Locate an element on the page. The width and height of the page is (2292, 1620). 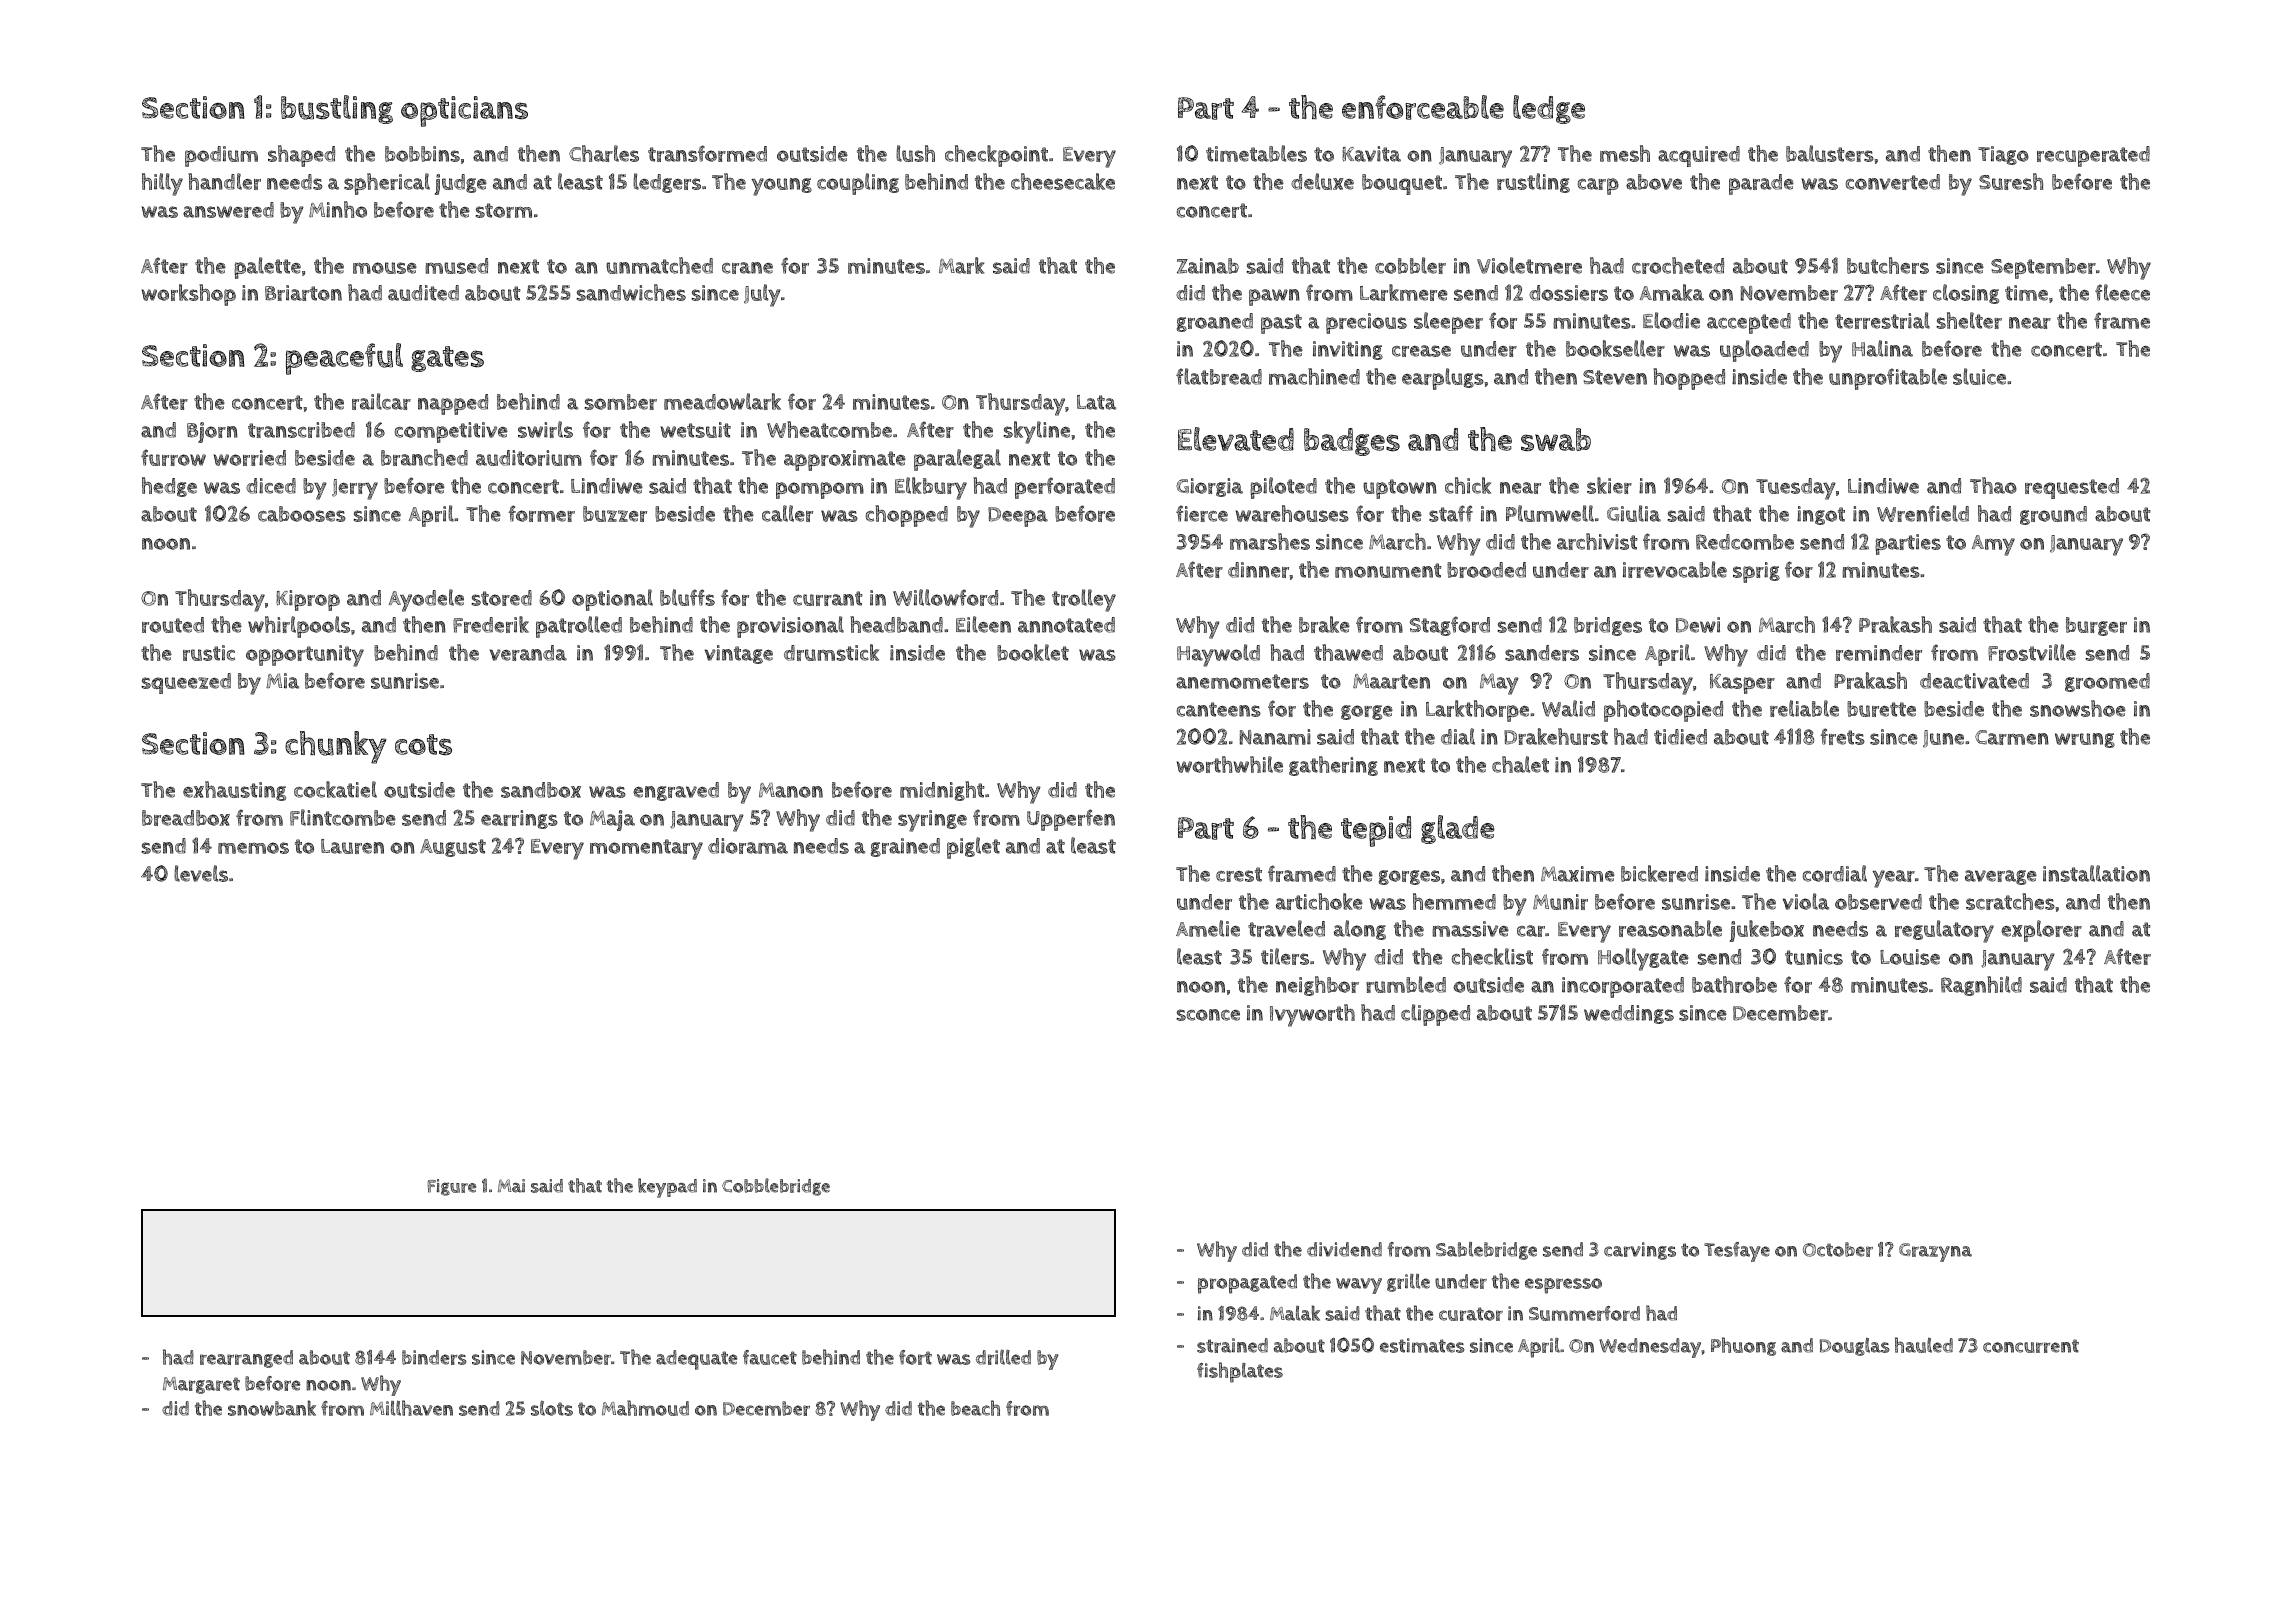
scratches is located at coordinates (2010, 901).
